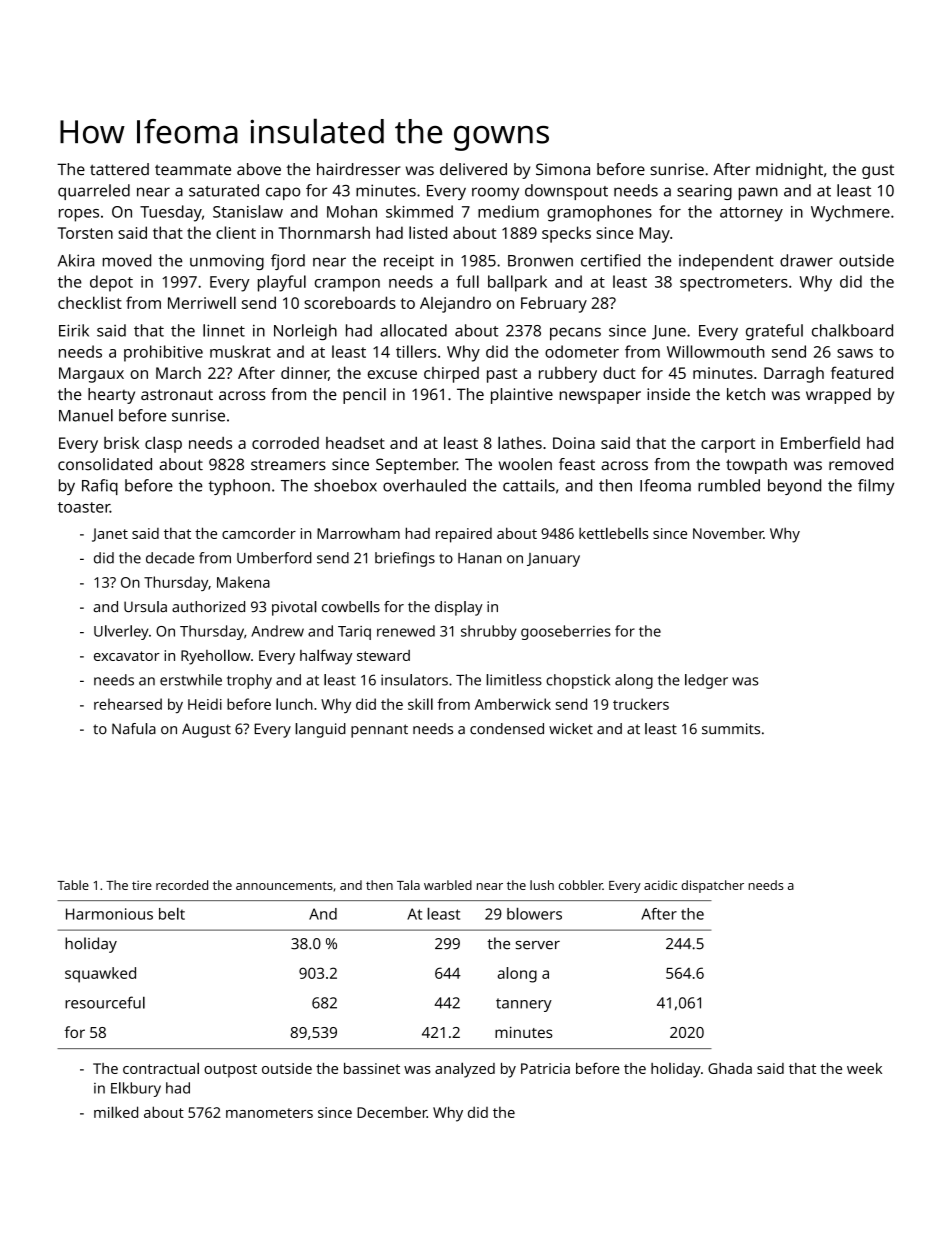 This screenshot has height=1233, width=952. I want to click on tattered, so click(119, 169).
